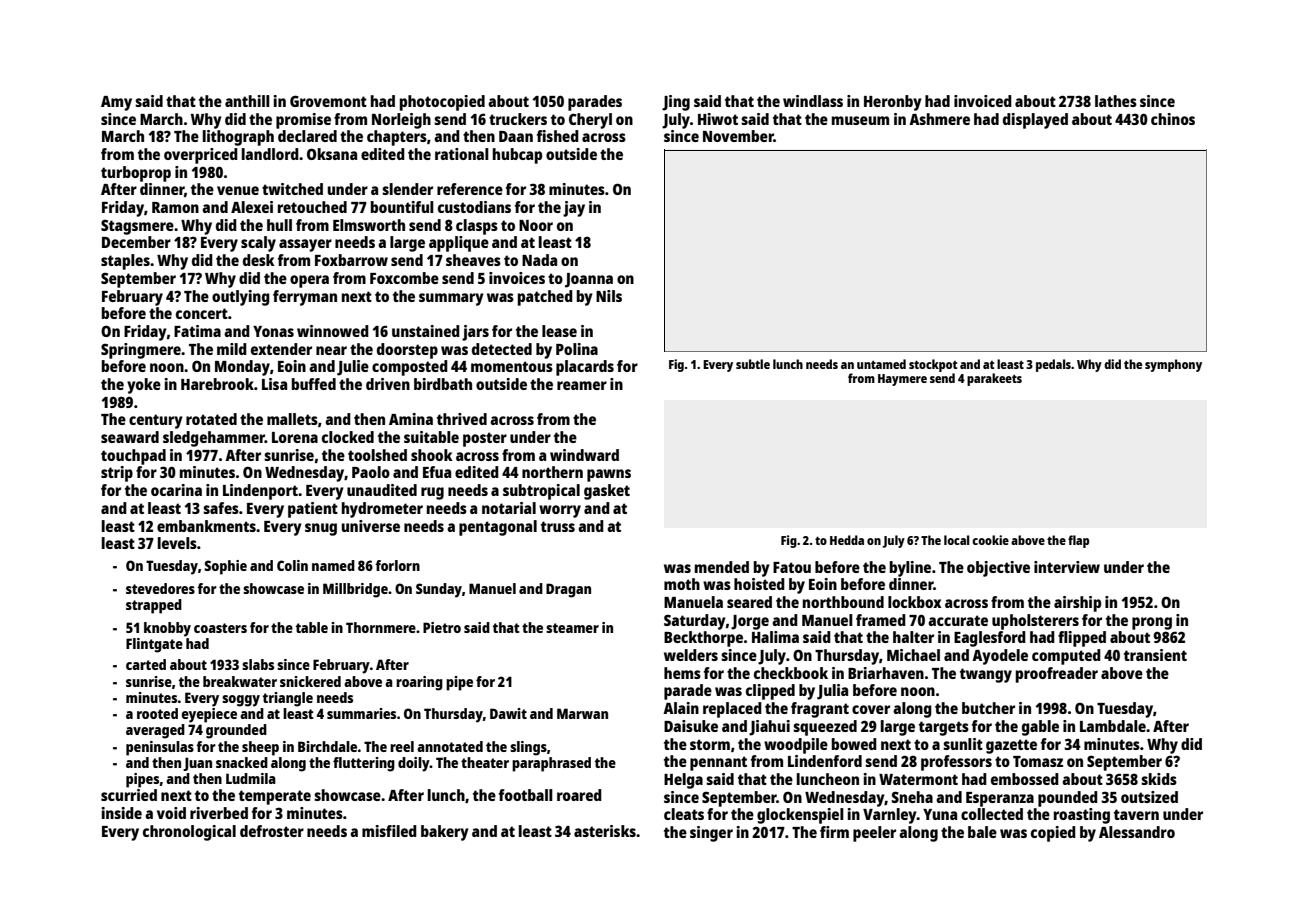 The height and width of the screenshot is (924, 1308). What do you see at coordinates (1067, 567) in the screenshot?
I see `interview` at bounding box center [1067, 567].
